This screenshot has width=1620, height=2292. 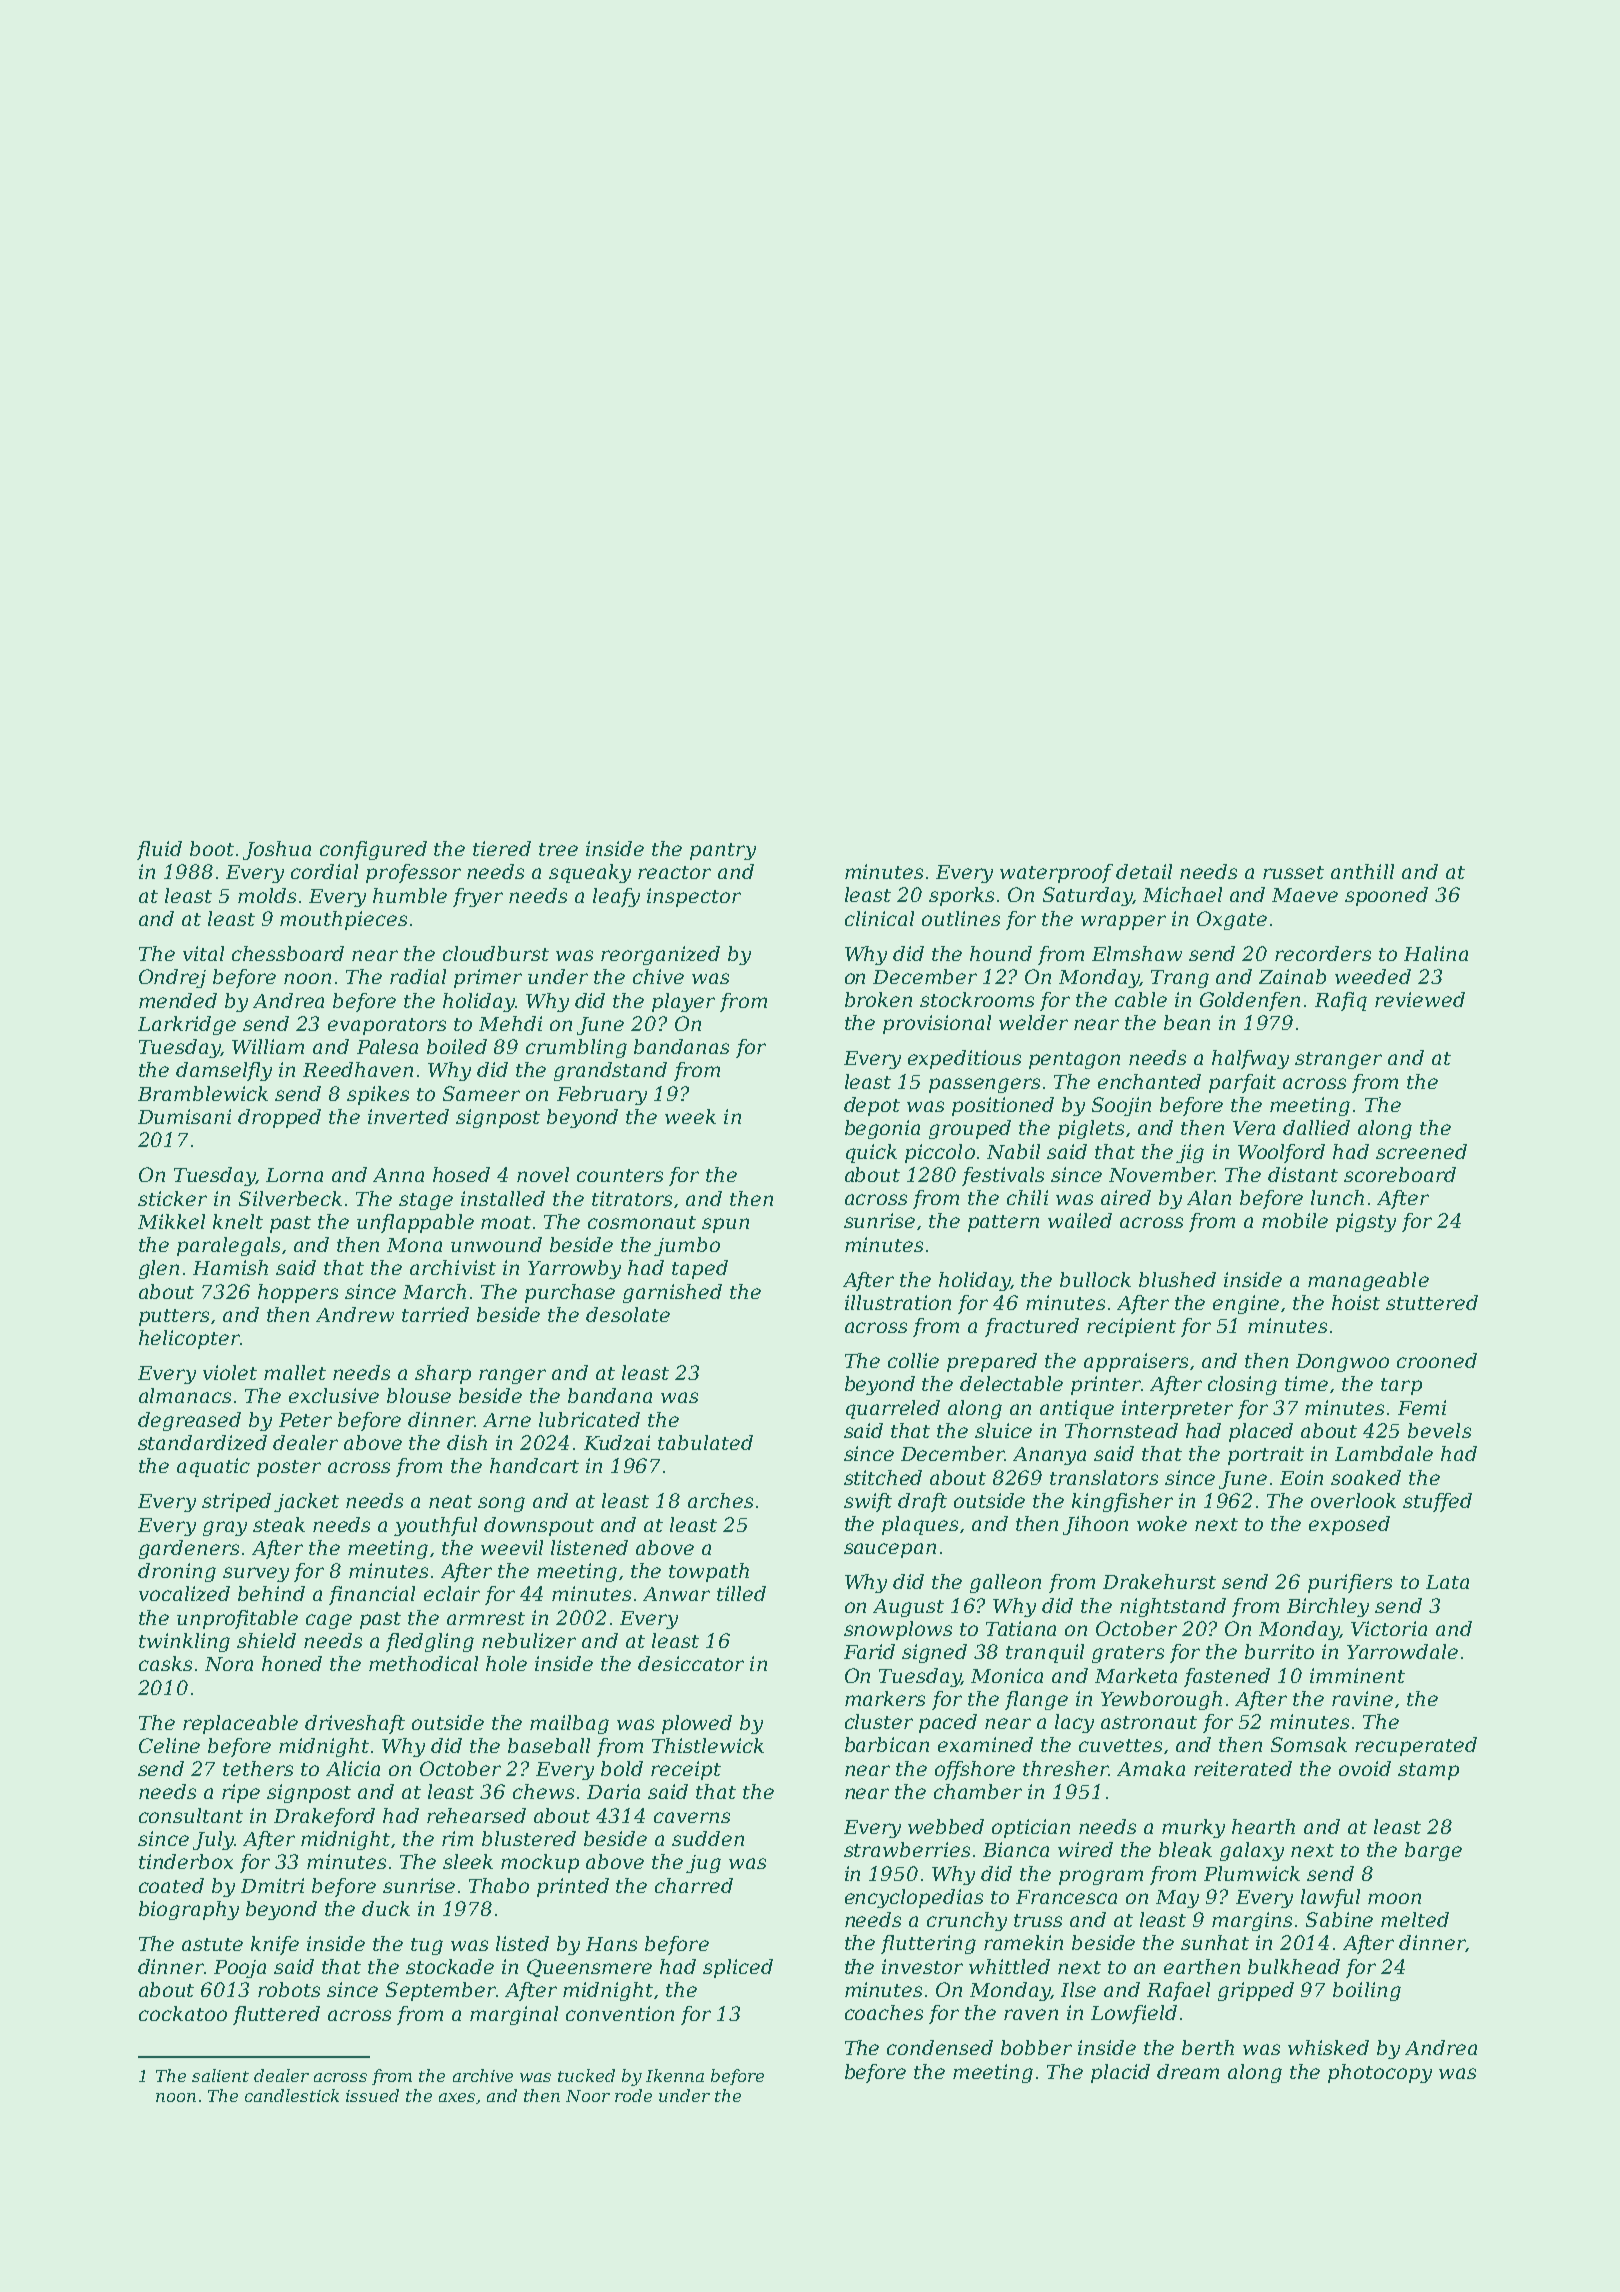 I want to click on axes, so click(x=457, y=2097).
